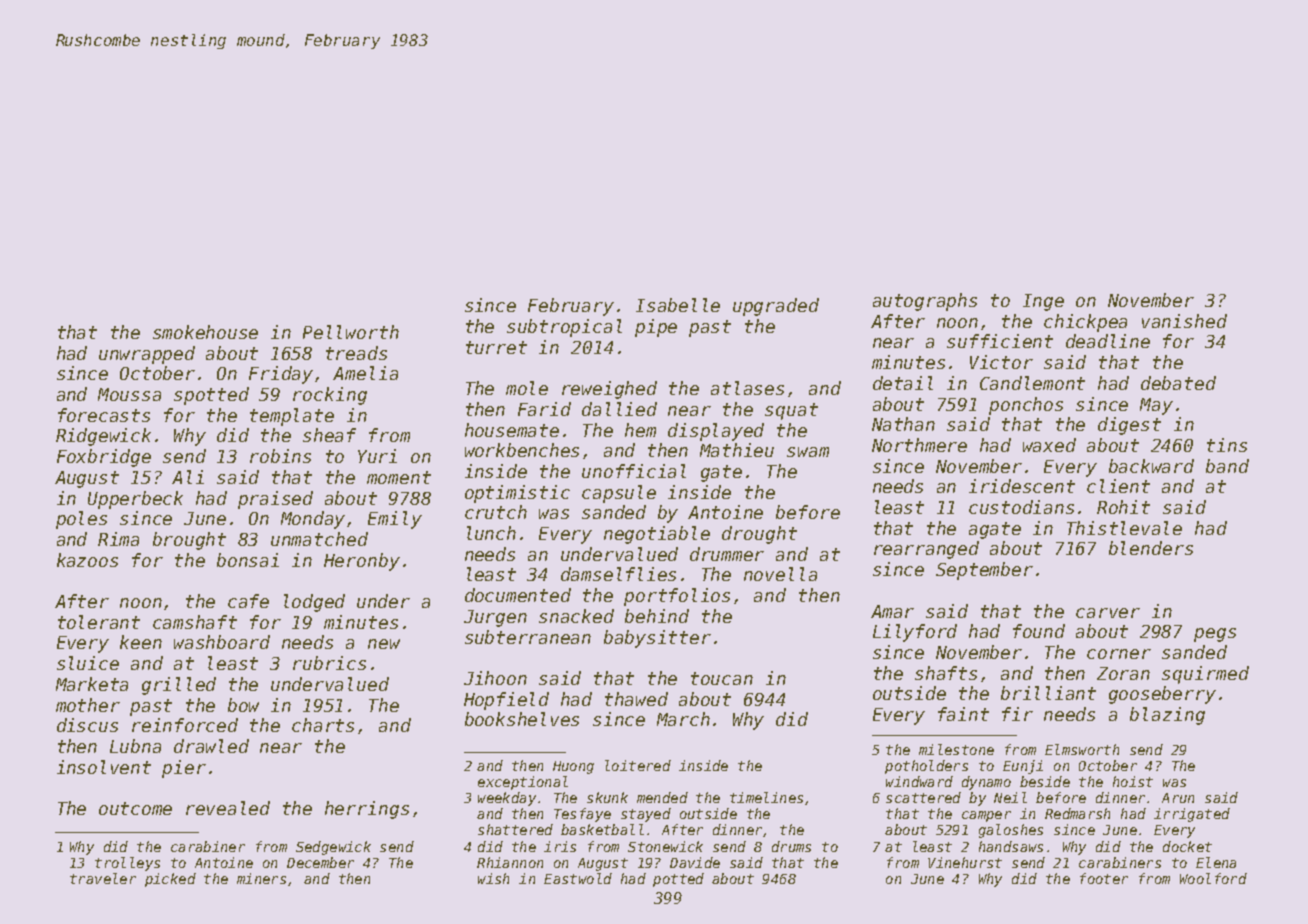 This page has width=1308, height=924. What do you see at coordinates (678, 305) in the page?
I see `Isabelle` at bounding box center [678, 305].
